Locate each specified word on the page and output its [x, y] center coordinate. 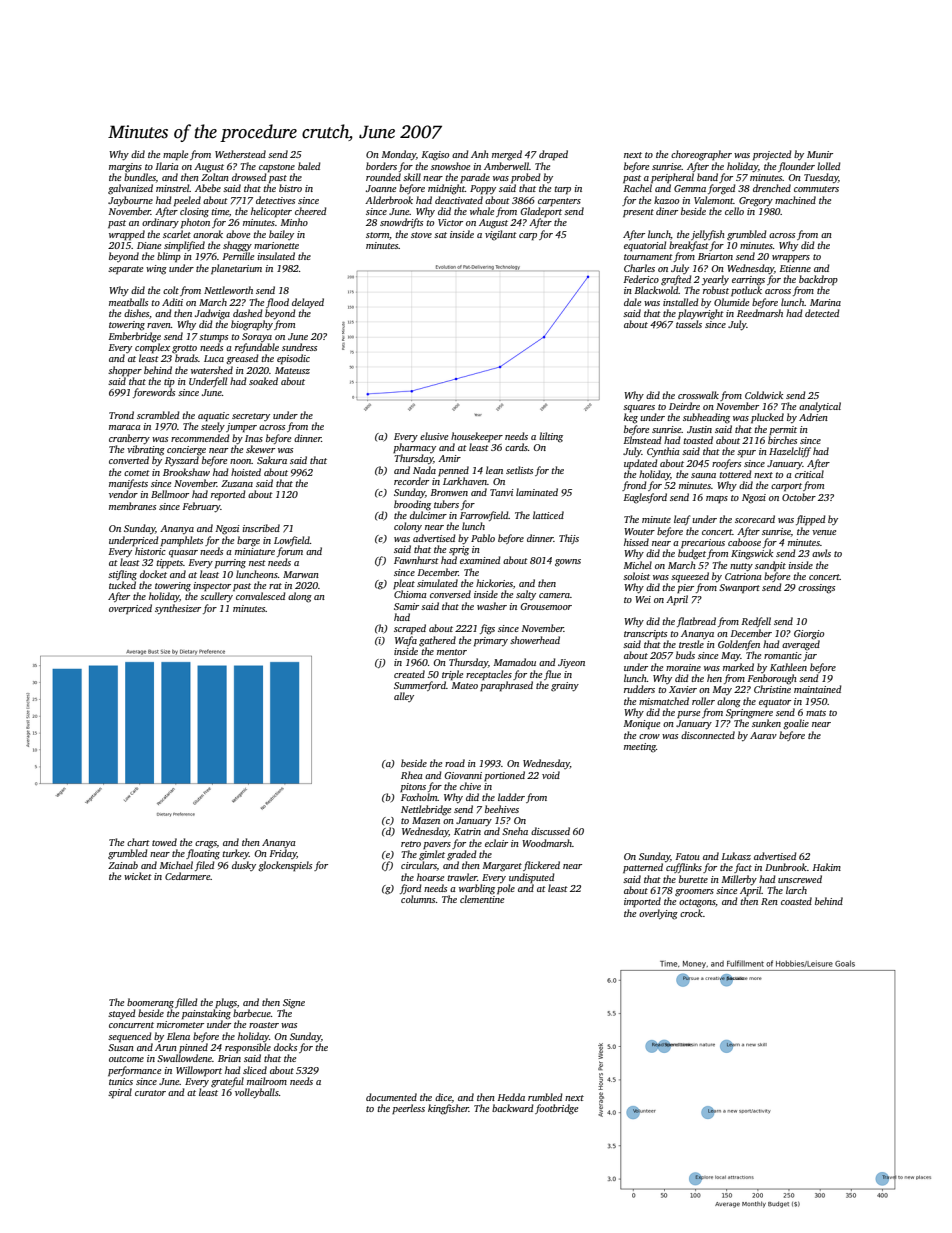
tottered [735, 474]
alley [404, 697]
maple [175, 155]
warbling [477, 889]
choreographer [701, 155]
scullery [216, 597]
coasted [796, 901]
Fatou [687, 856]
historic [150, 551]
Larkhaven [465, 481]
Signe [294, 1004]
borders [381, 166]
